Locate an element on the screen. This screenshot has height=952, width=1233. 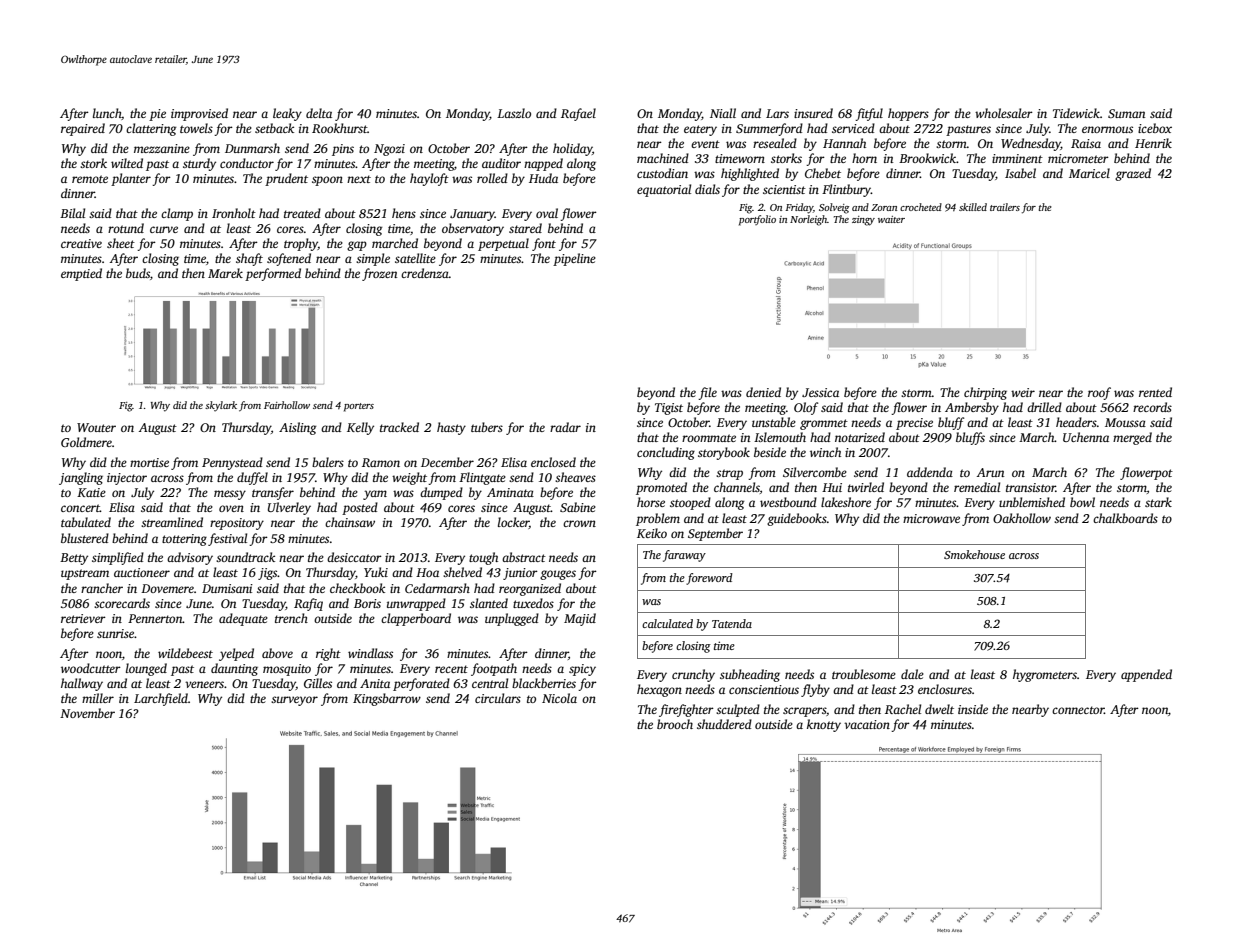
leaky is located at coordinates (287, 114).
